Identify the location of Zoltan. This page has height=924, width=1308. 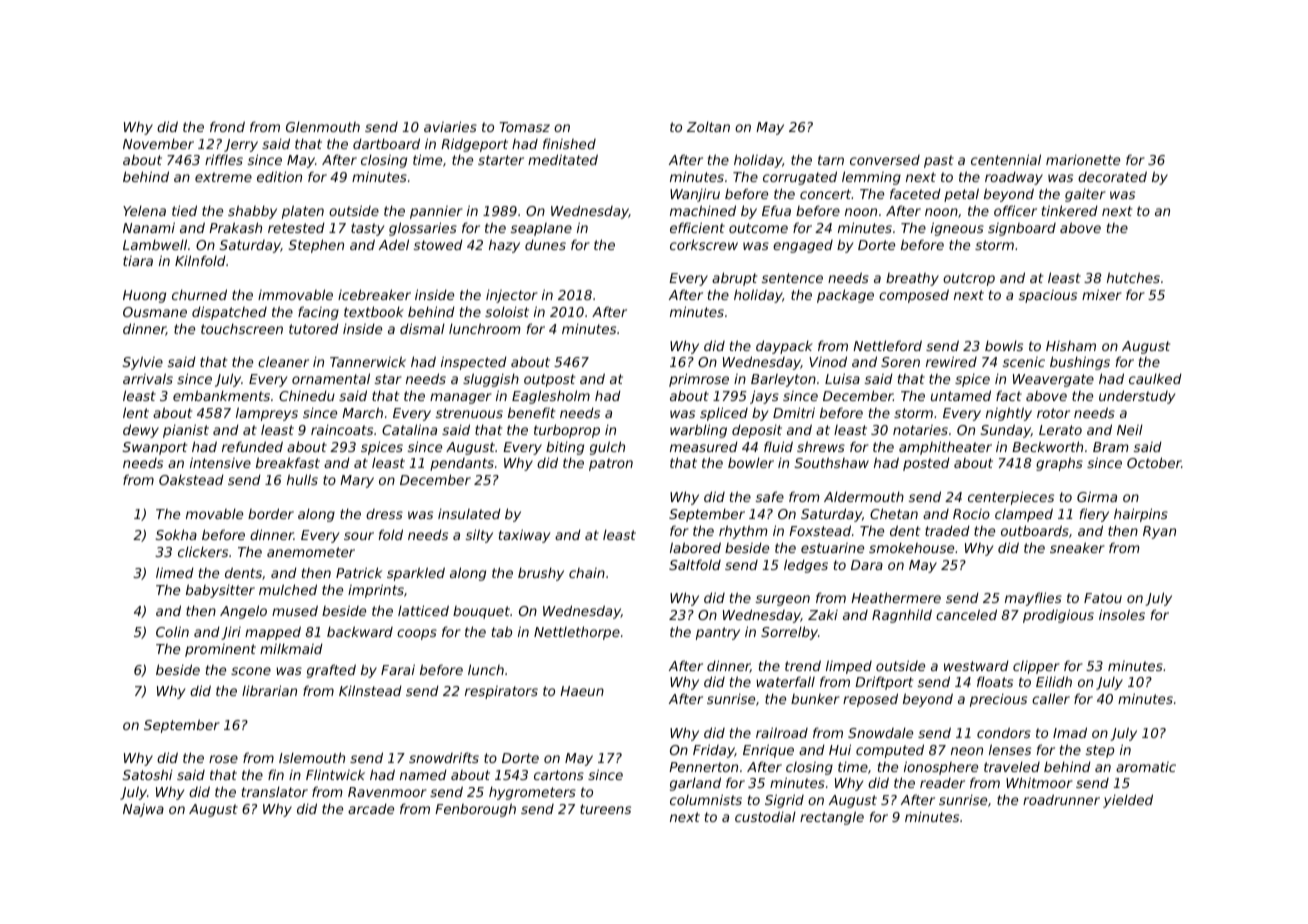
(708, 126).
